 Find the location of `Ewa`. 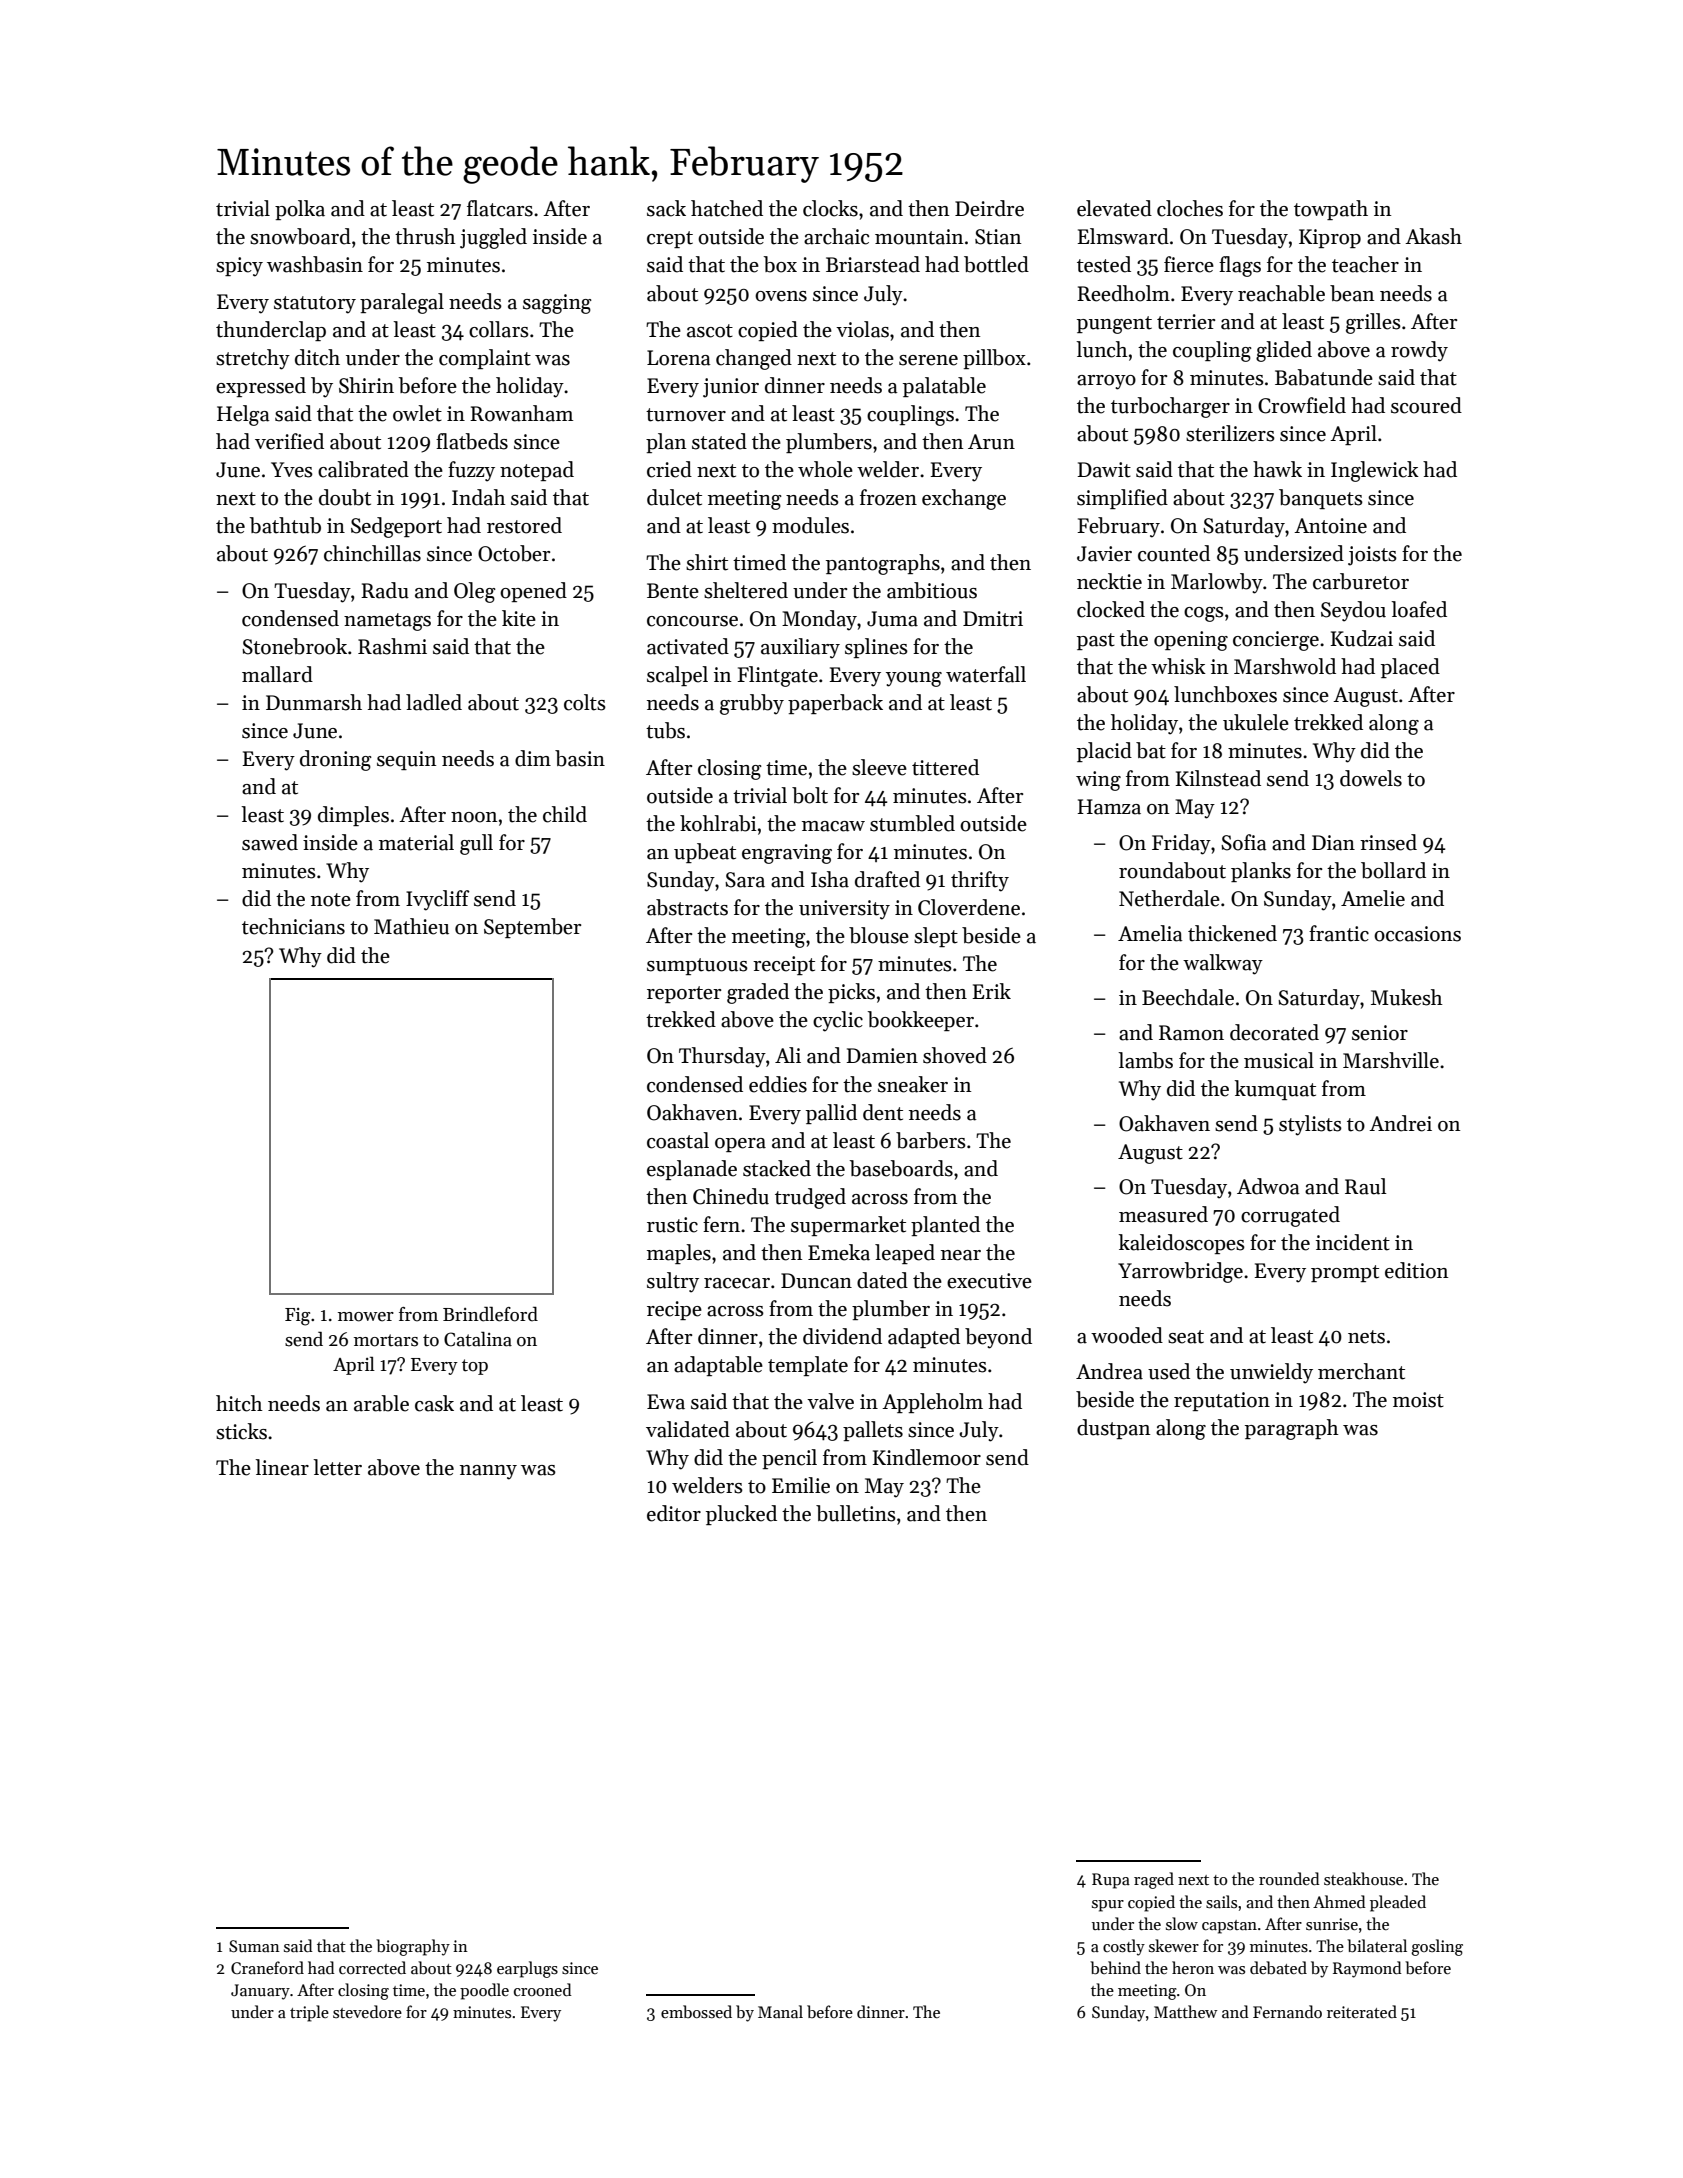

Ewa is located at coordinates (666, 1402).
